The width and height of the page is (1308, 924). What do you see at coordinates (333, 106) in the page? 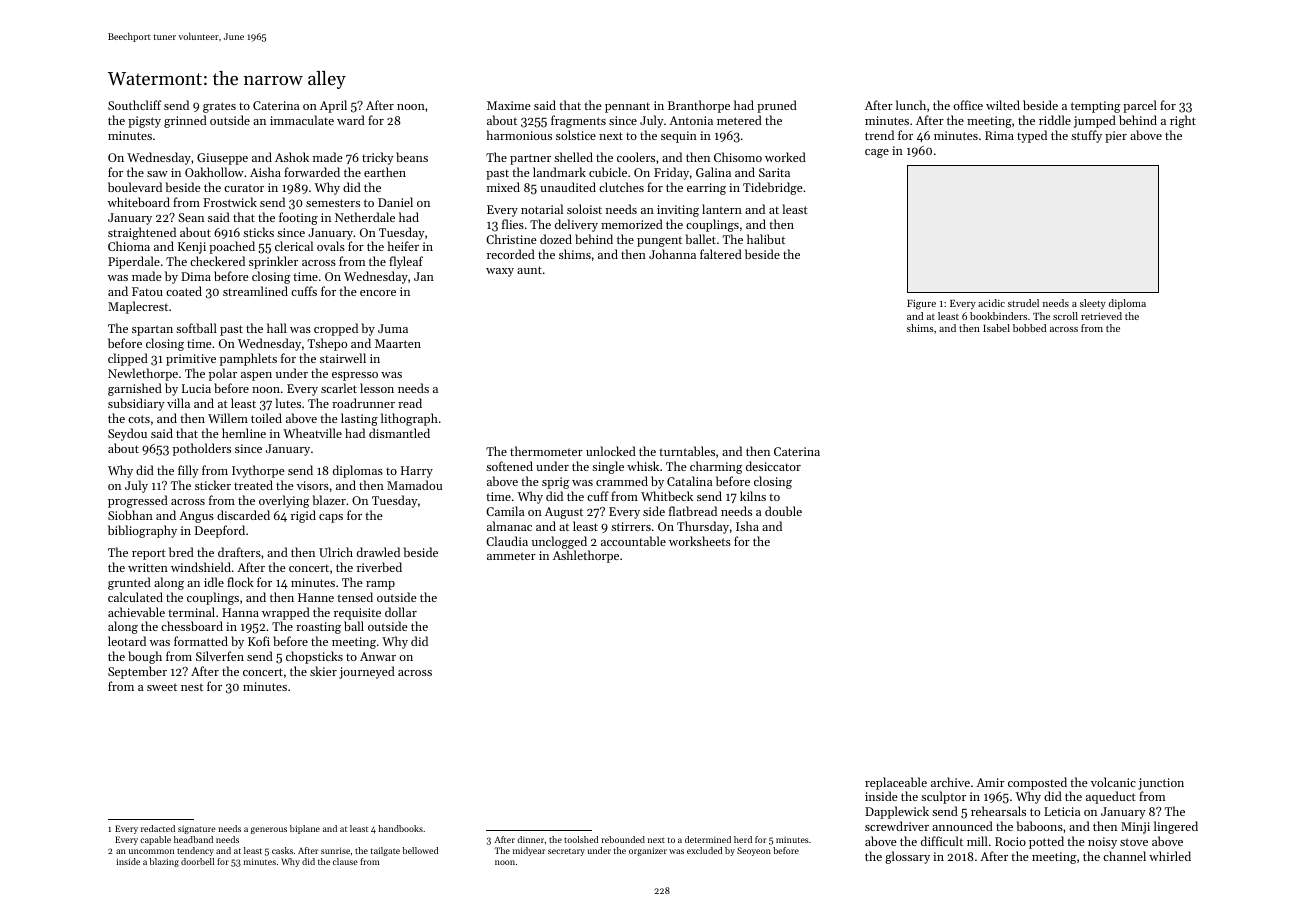
I see `April` at bounding box center [333, 106].
